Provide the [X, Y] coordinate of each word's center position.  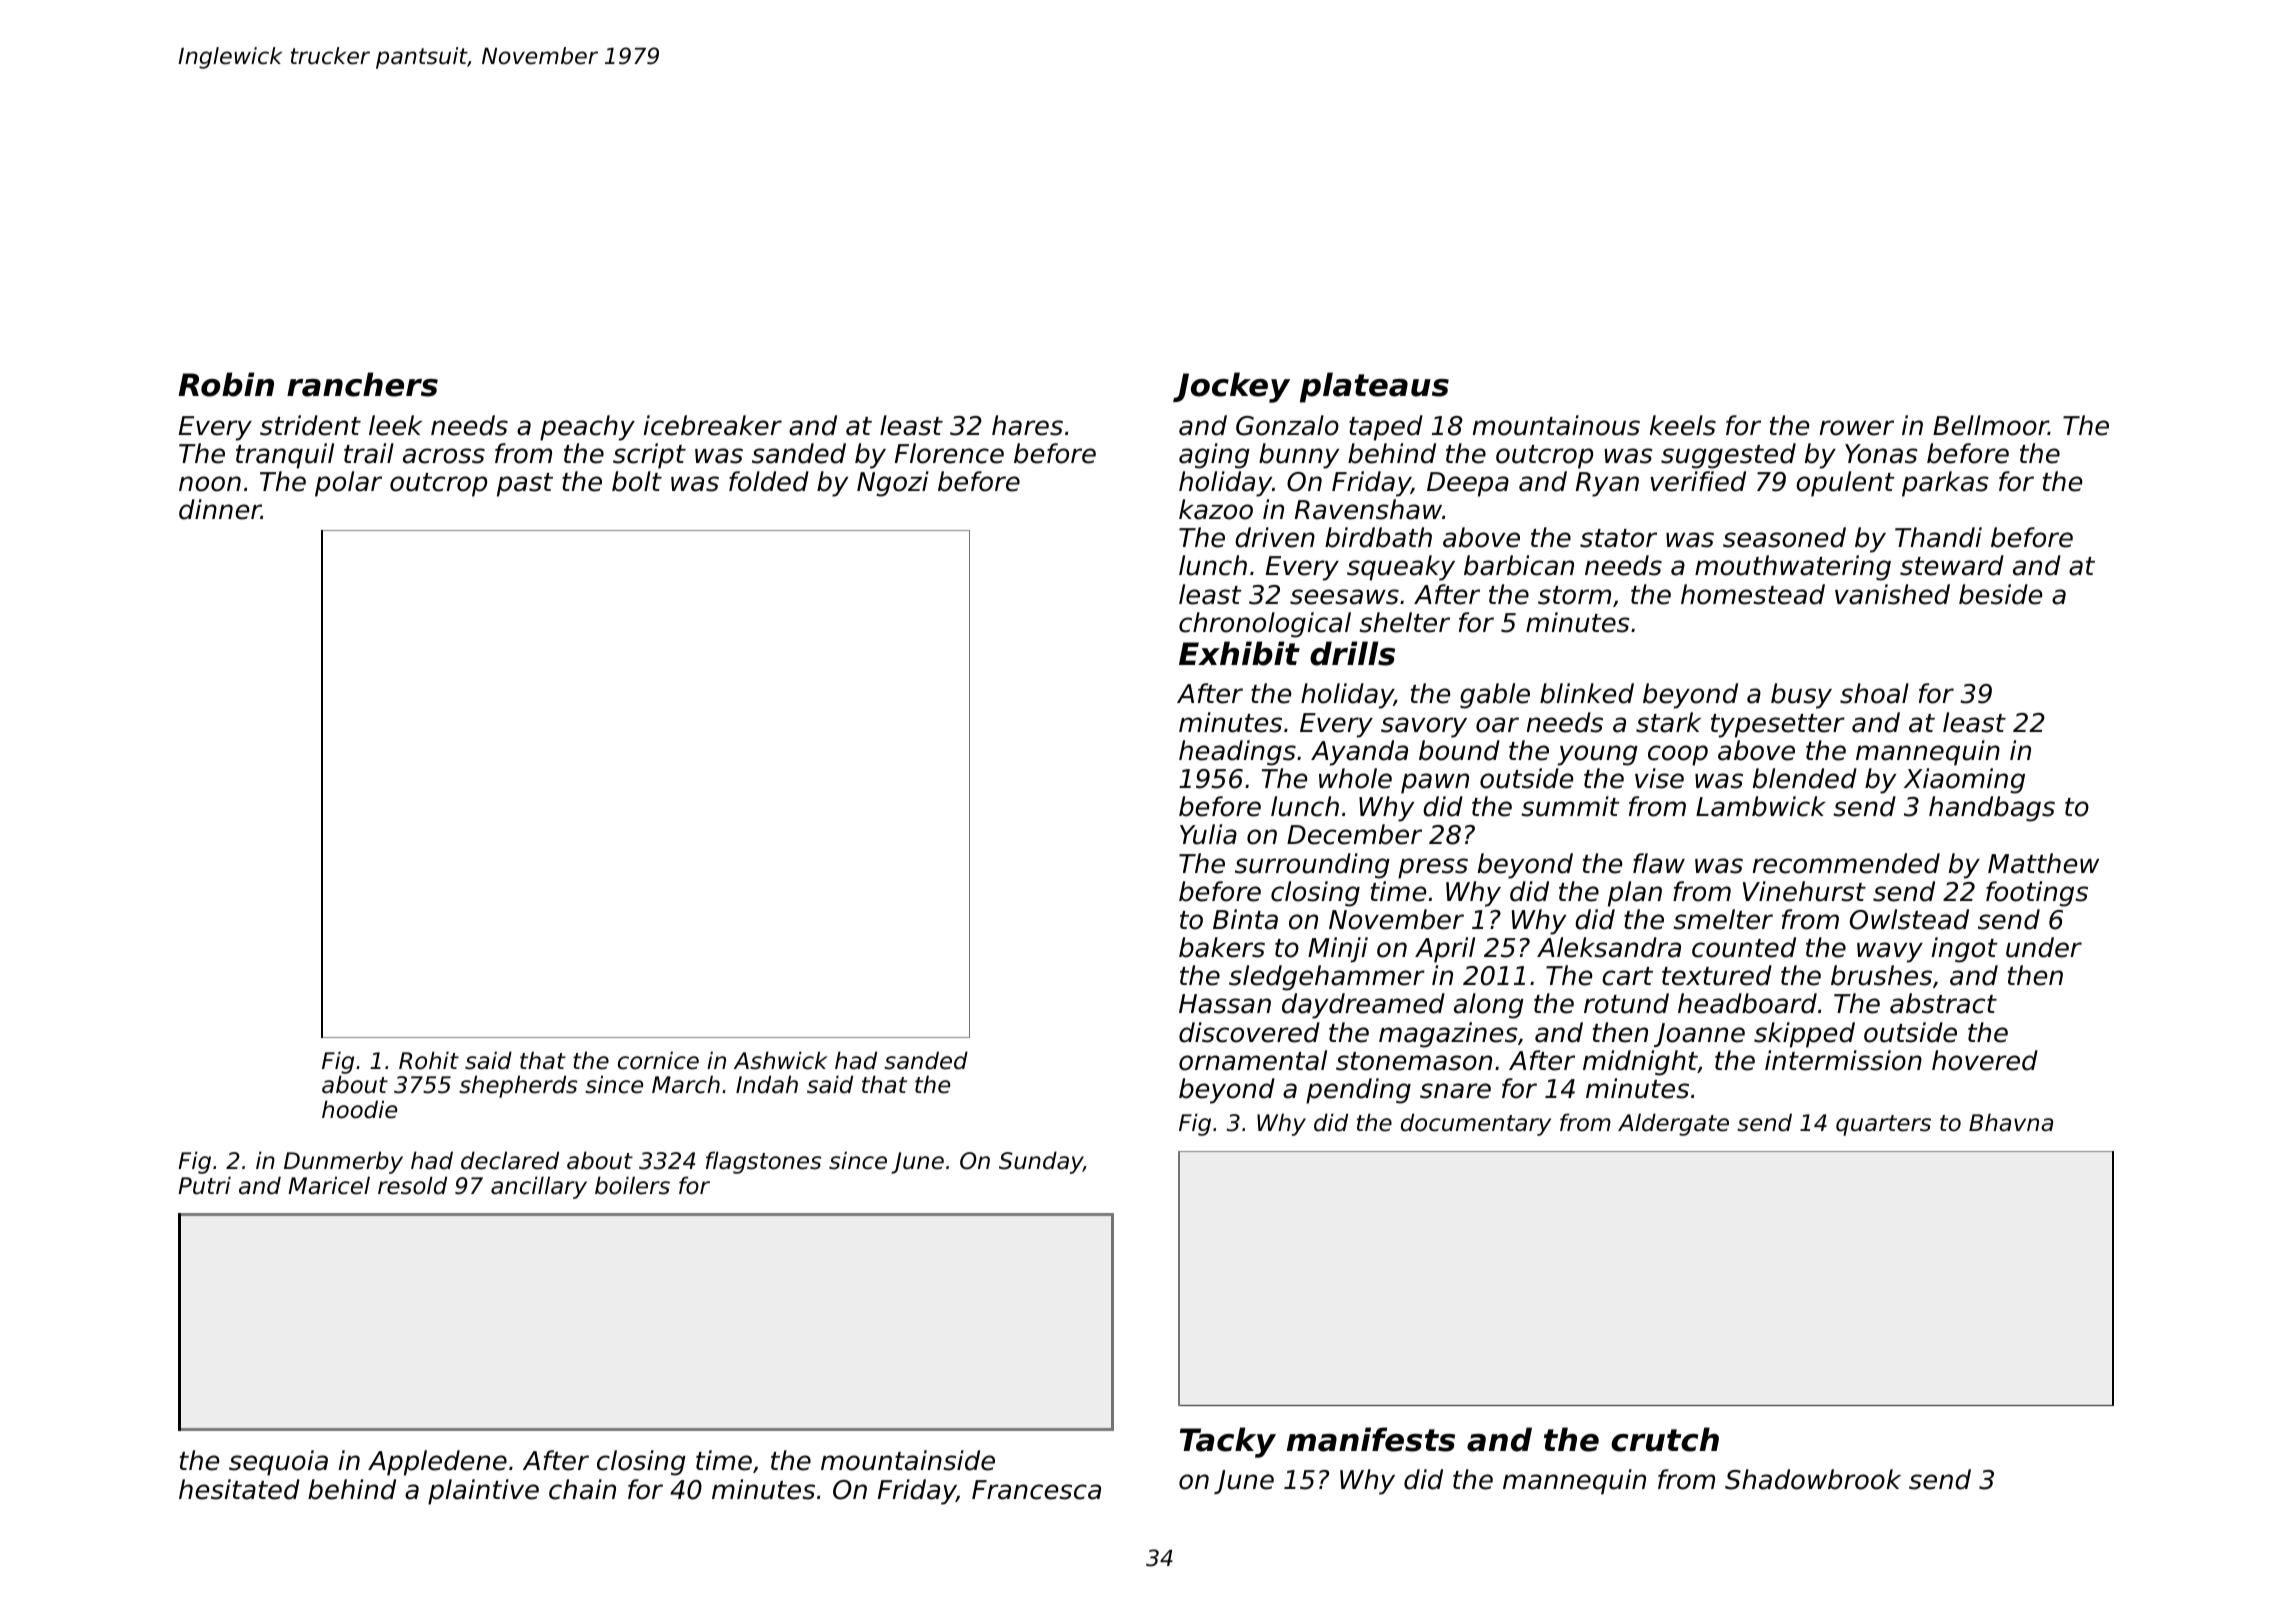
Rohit [429, 1060]
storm [1574, 595]
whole [1355, 778]
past [525, 485]
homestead [1753, 594]
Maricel [329, 1185]
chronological [1265, 625]
